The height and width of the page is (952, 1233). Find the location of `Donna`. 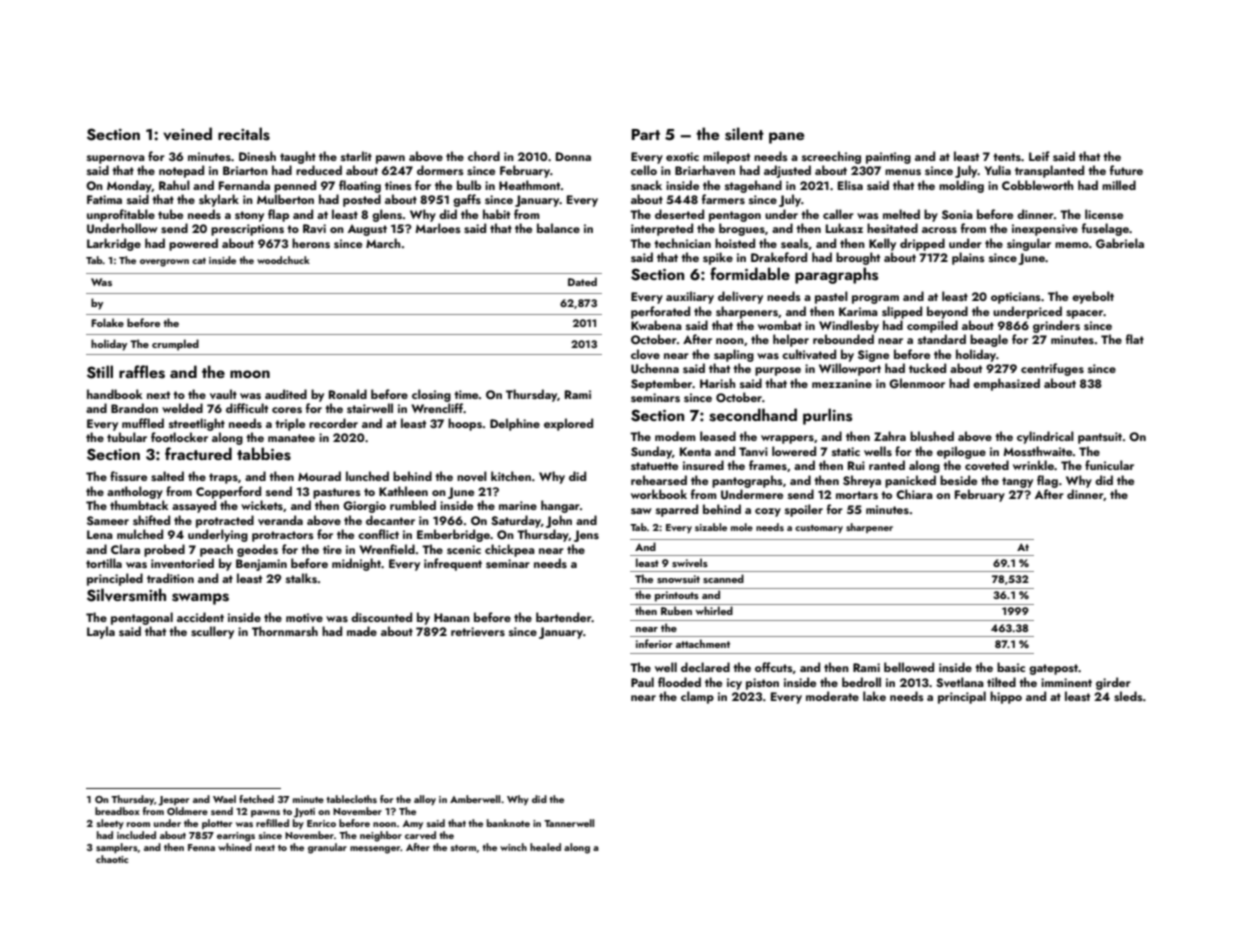

Donna is located at coordinates (573, 156).
